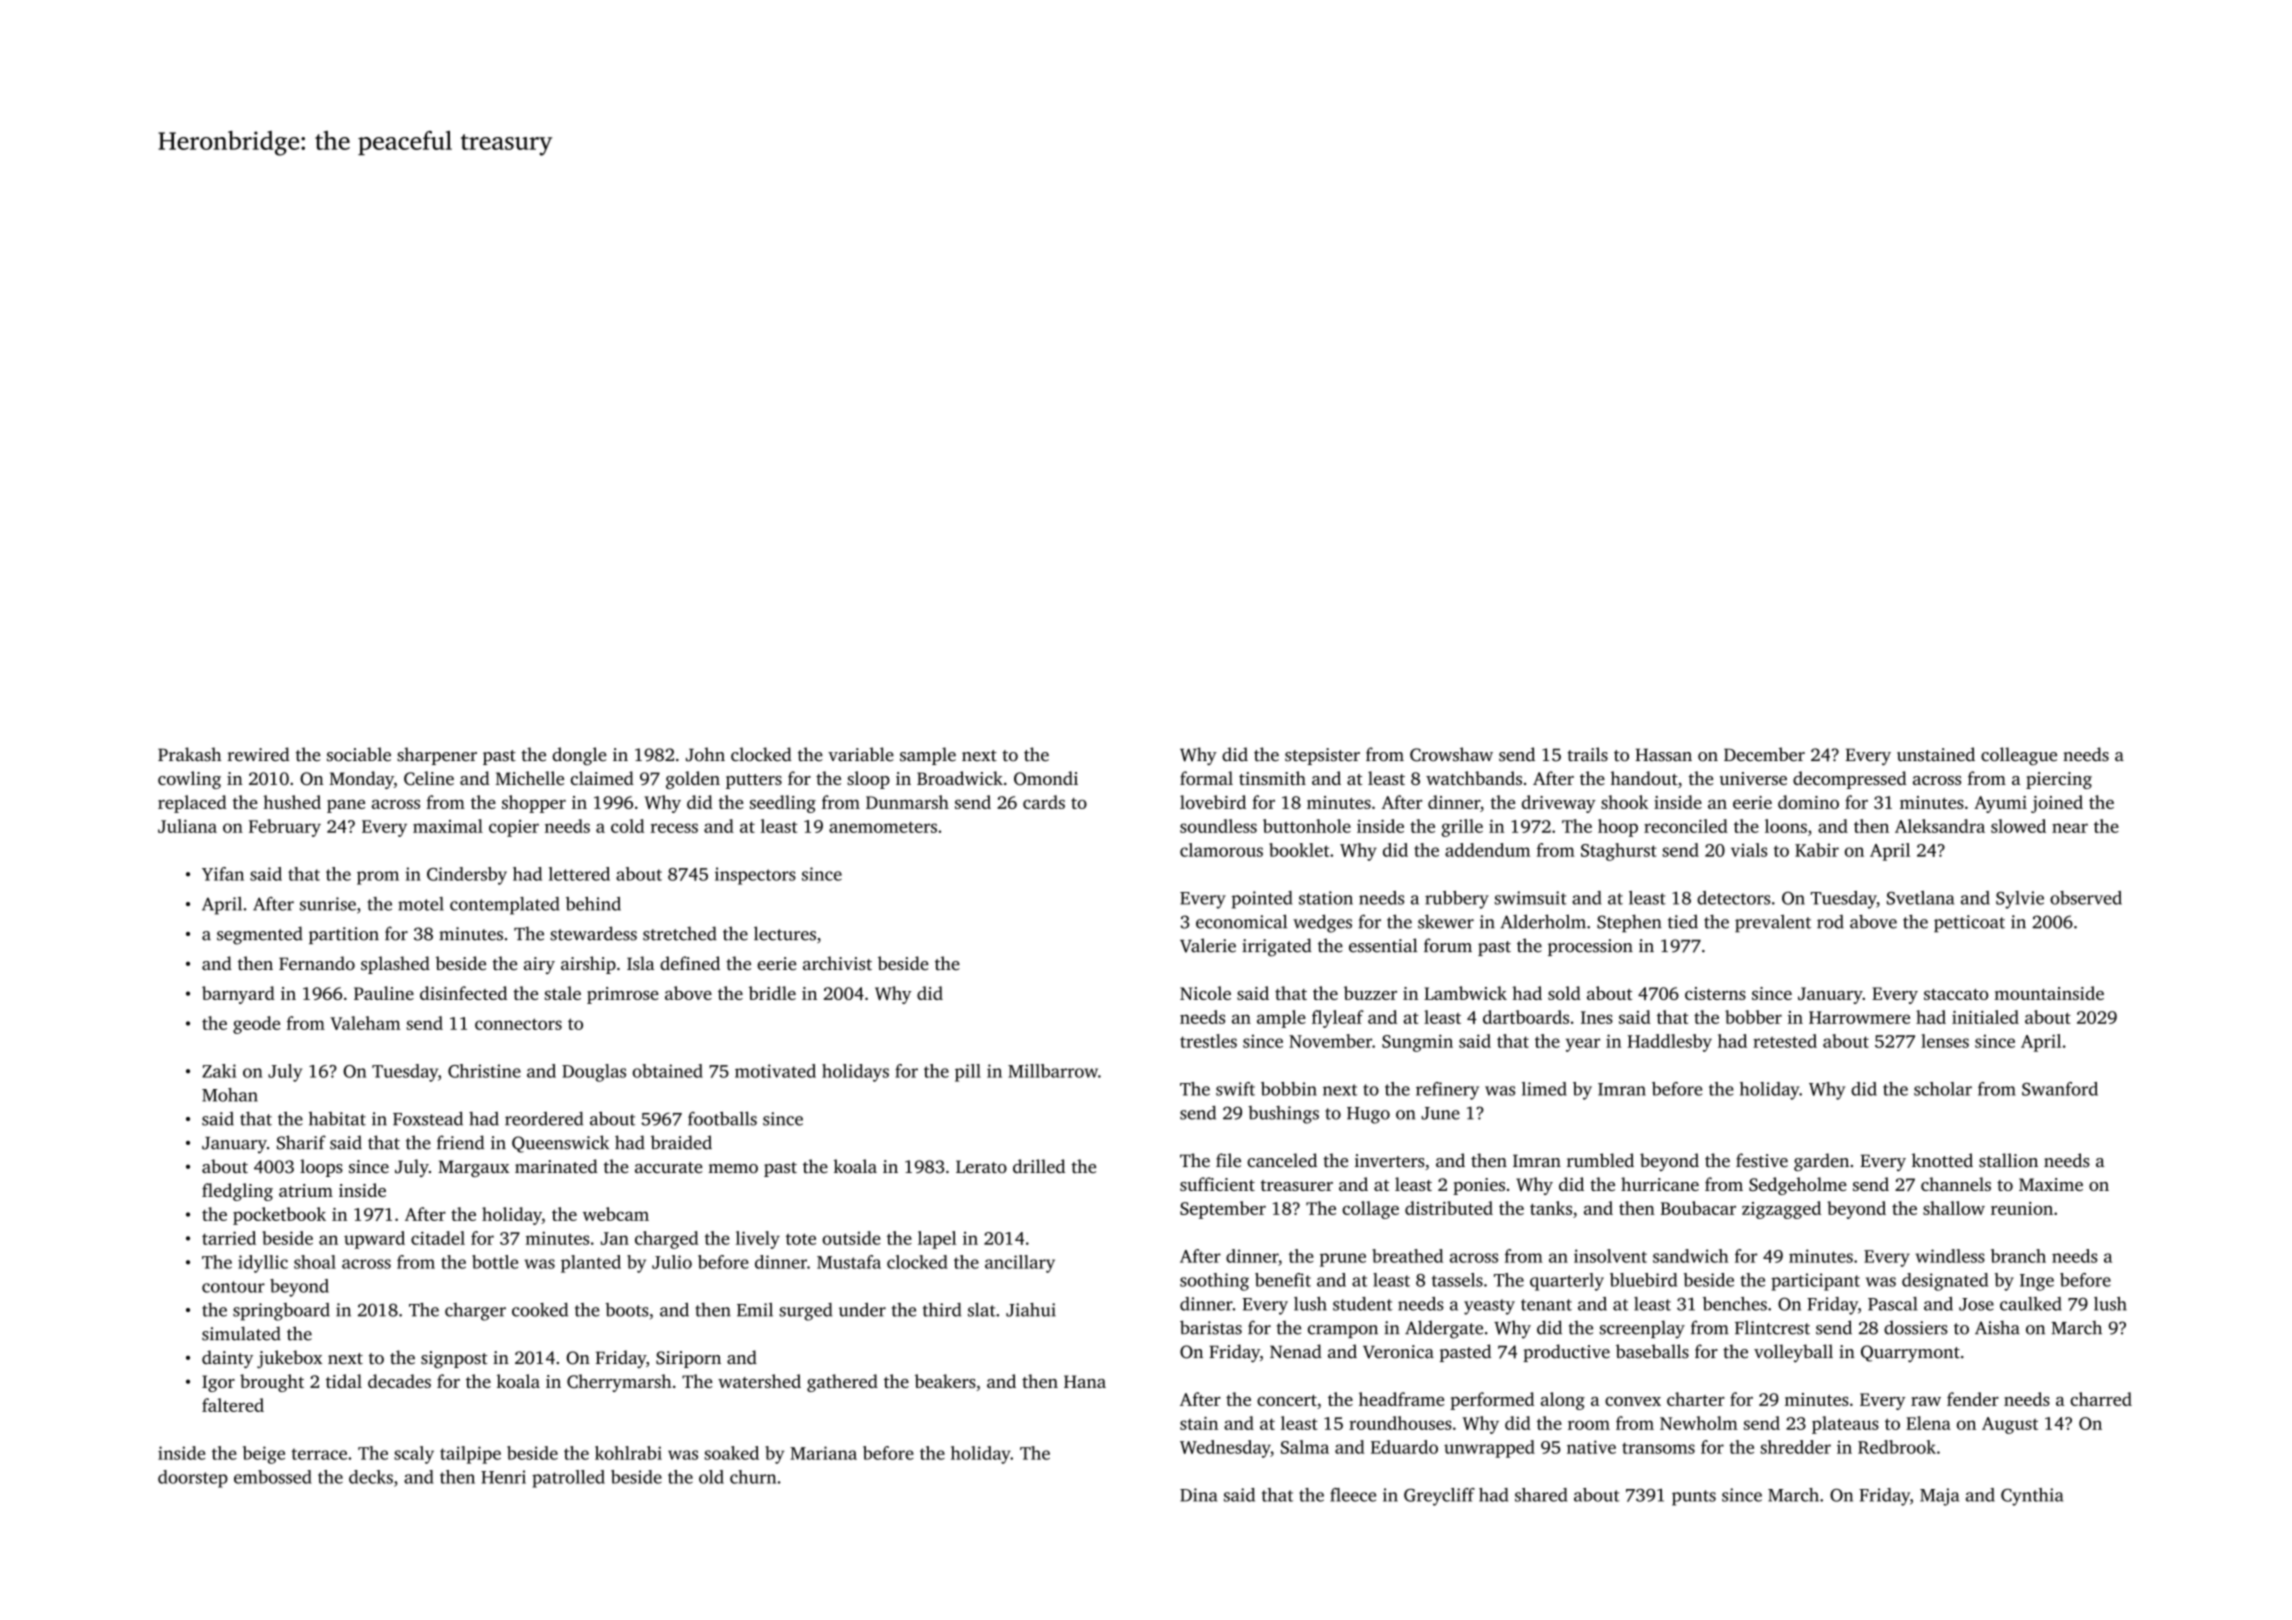 Image resolution: width=2292 pixels, height=1620 pixels. What do you see at coordinates (438, 1238) in the page?
I see `citadel` at bounding box center [438, 1238].
